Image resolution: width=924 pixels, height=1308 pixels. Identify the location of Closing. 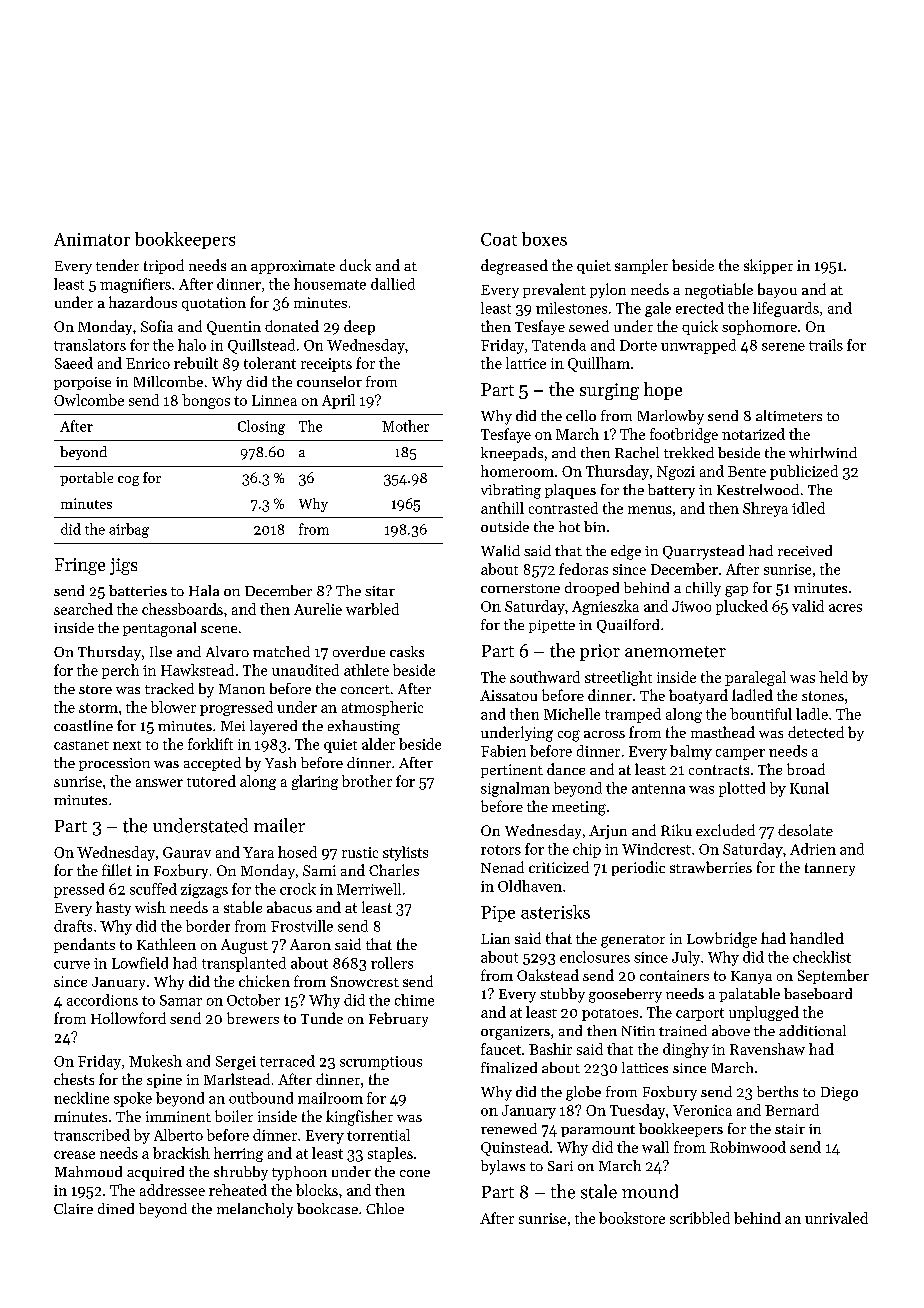
(261, 427).
